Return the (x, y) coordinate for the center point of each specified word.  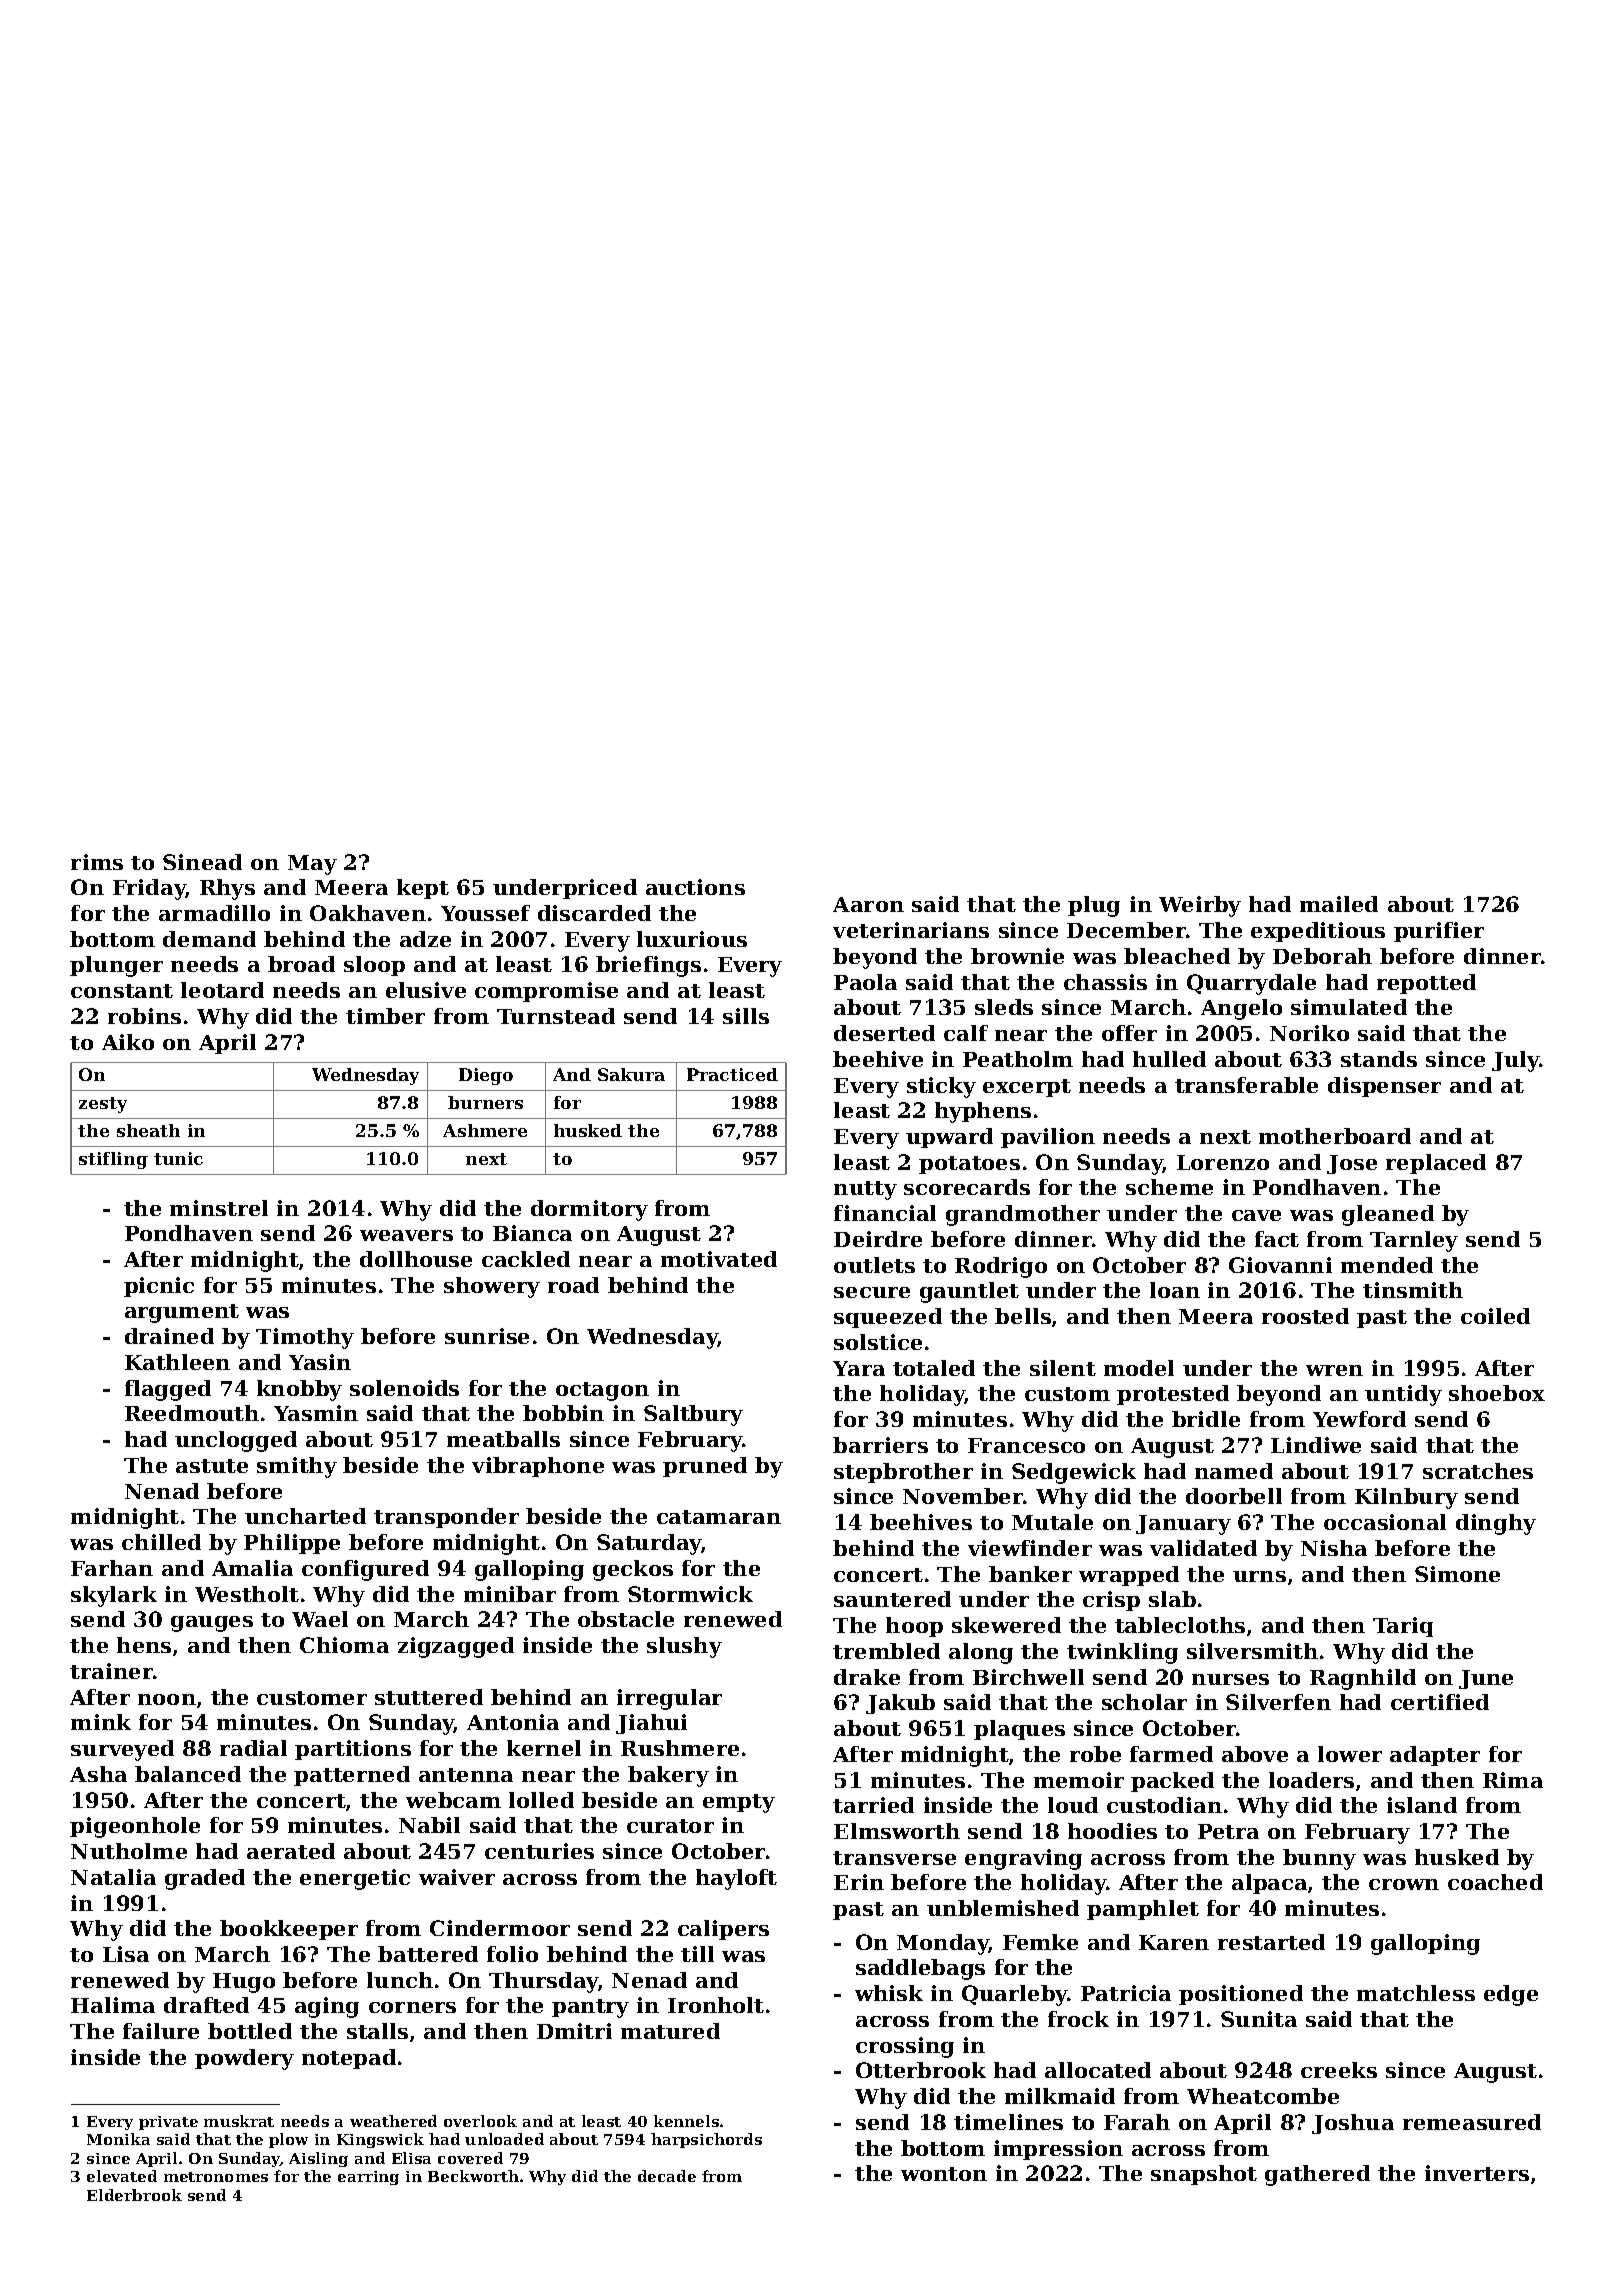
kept (423, 889)
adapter (1435, 1756)
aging (327, 2007)
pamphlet (1143, 1910)
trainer (111, 1671)
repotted (1426, 984)
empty (739, 1803)
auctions (695, 887)
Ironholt (716, 2005)
